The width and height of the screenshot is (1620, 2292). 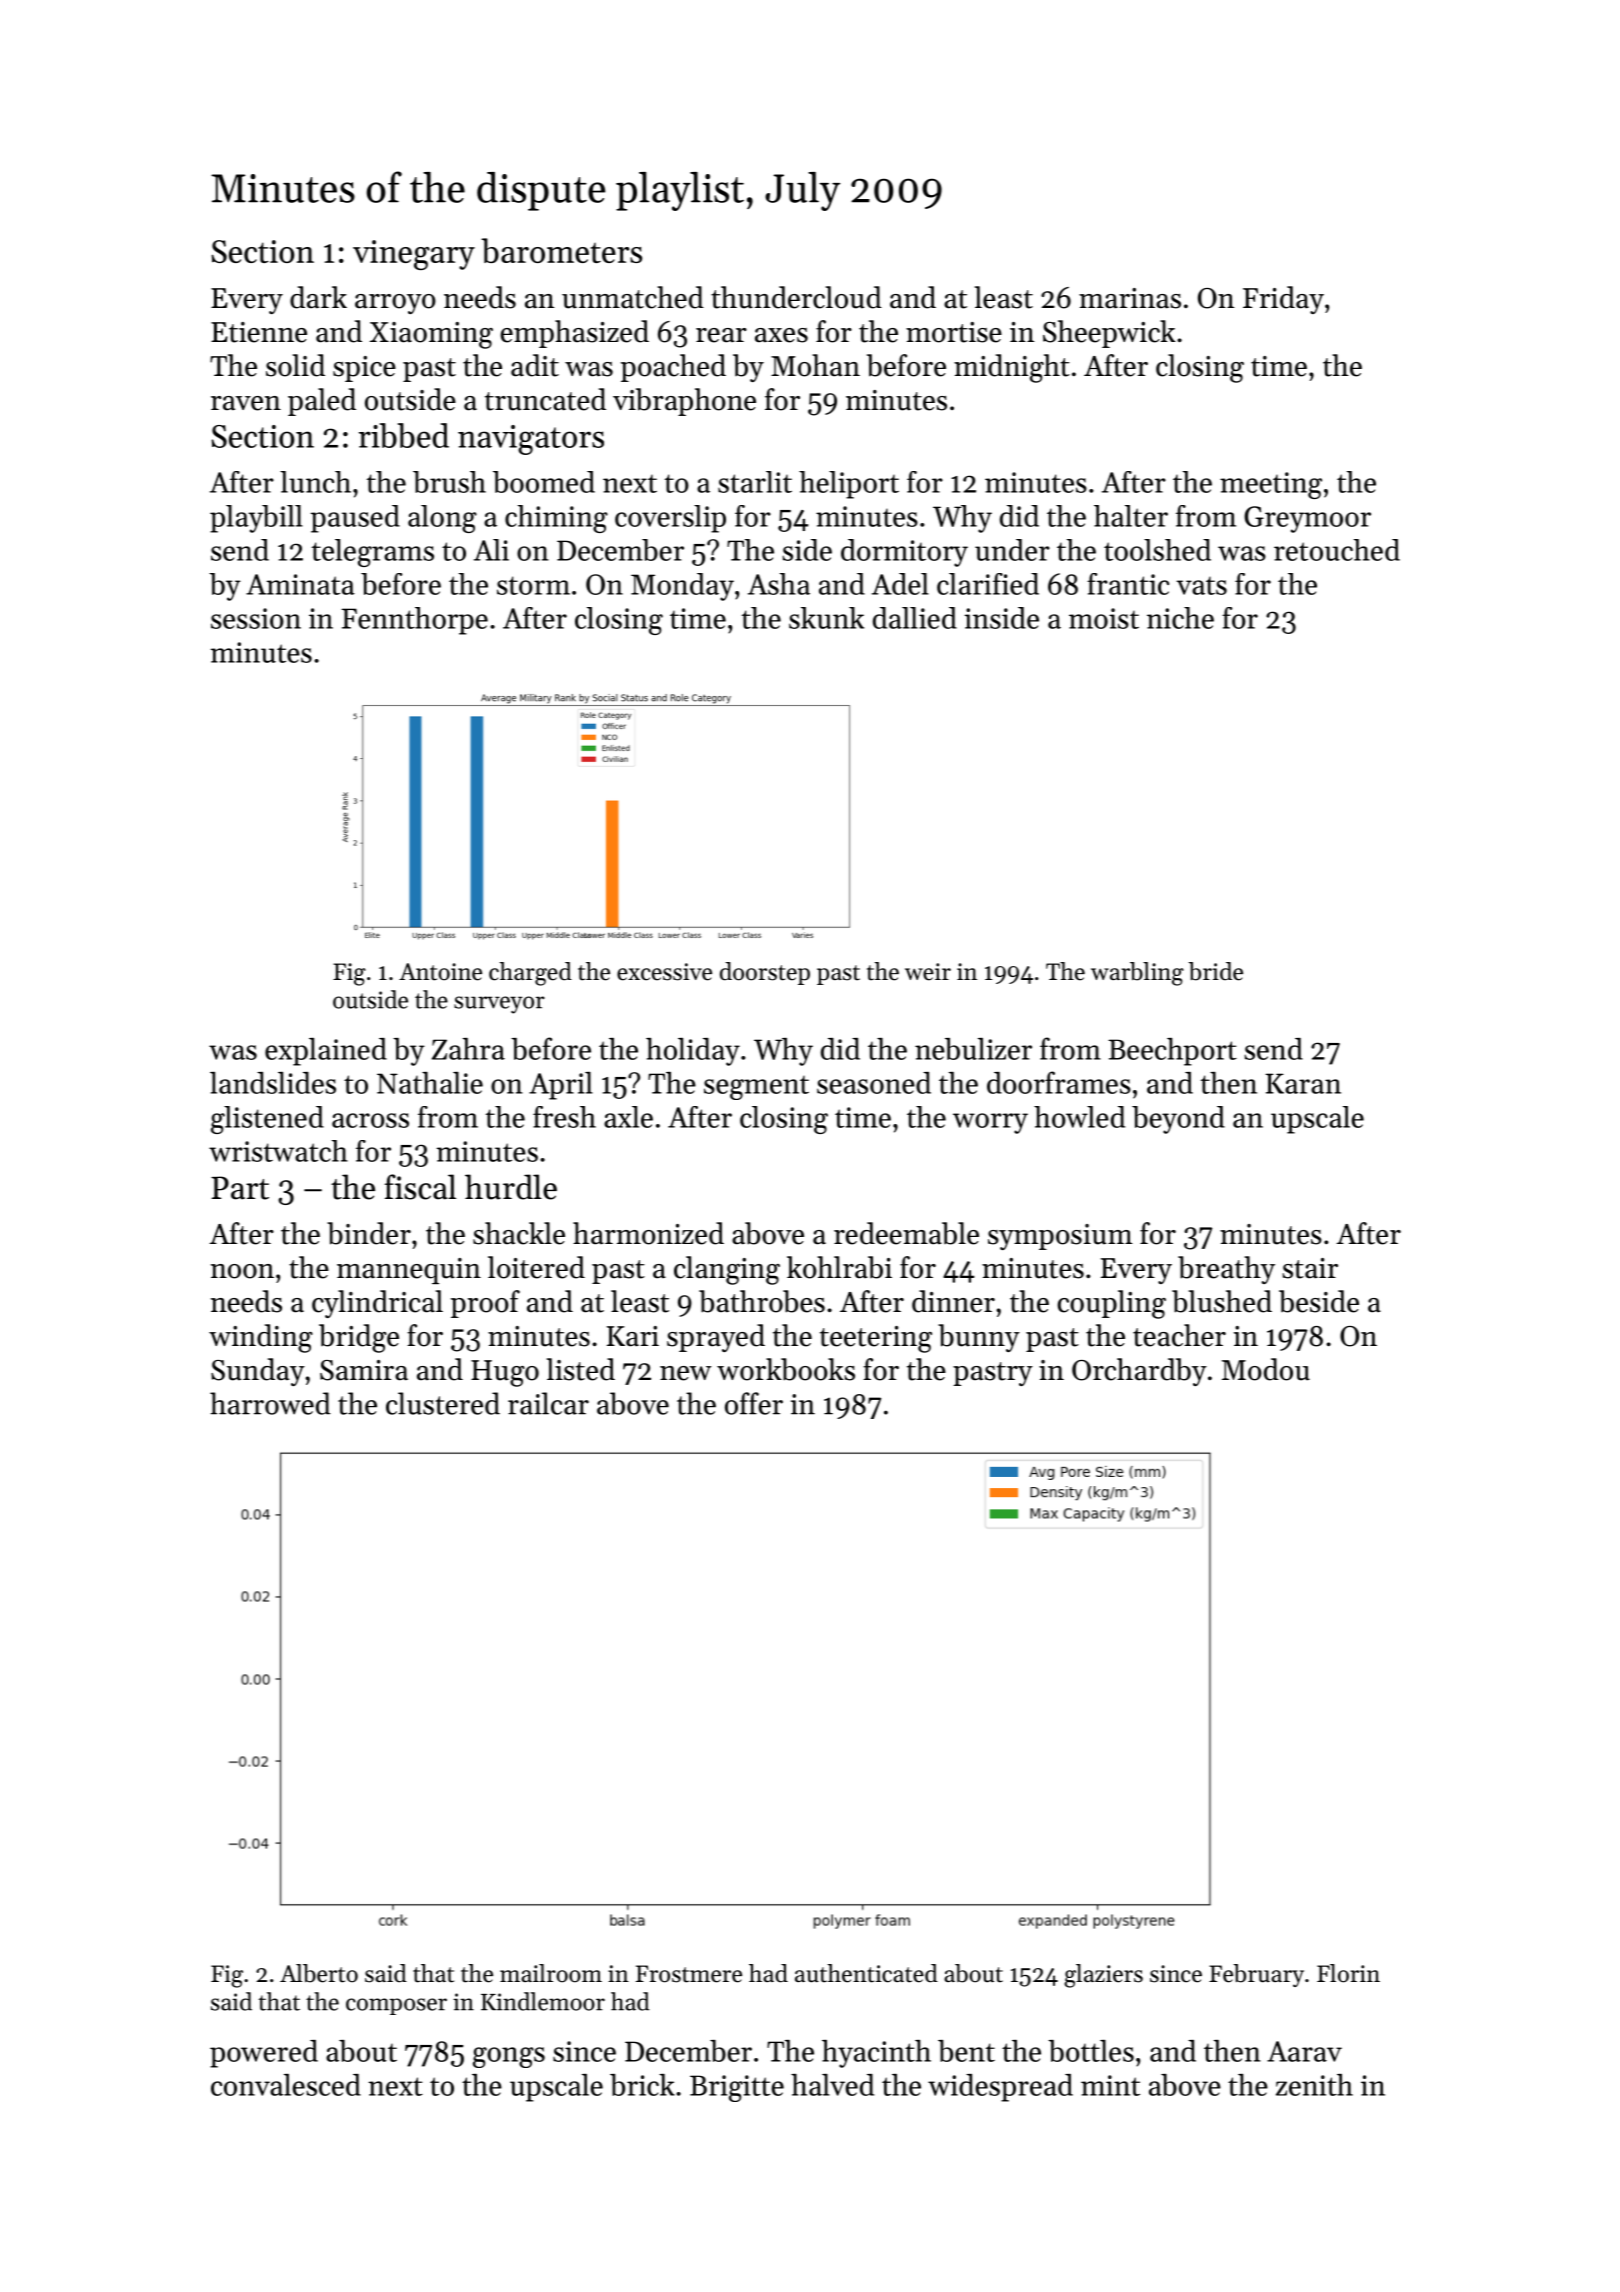 What do you see at coordinates (561, 250) in the screenshot?
I see `barometers` at bounding box center [561, 250].
